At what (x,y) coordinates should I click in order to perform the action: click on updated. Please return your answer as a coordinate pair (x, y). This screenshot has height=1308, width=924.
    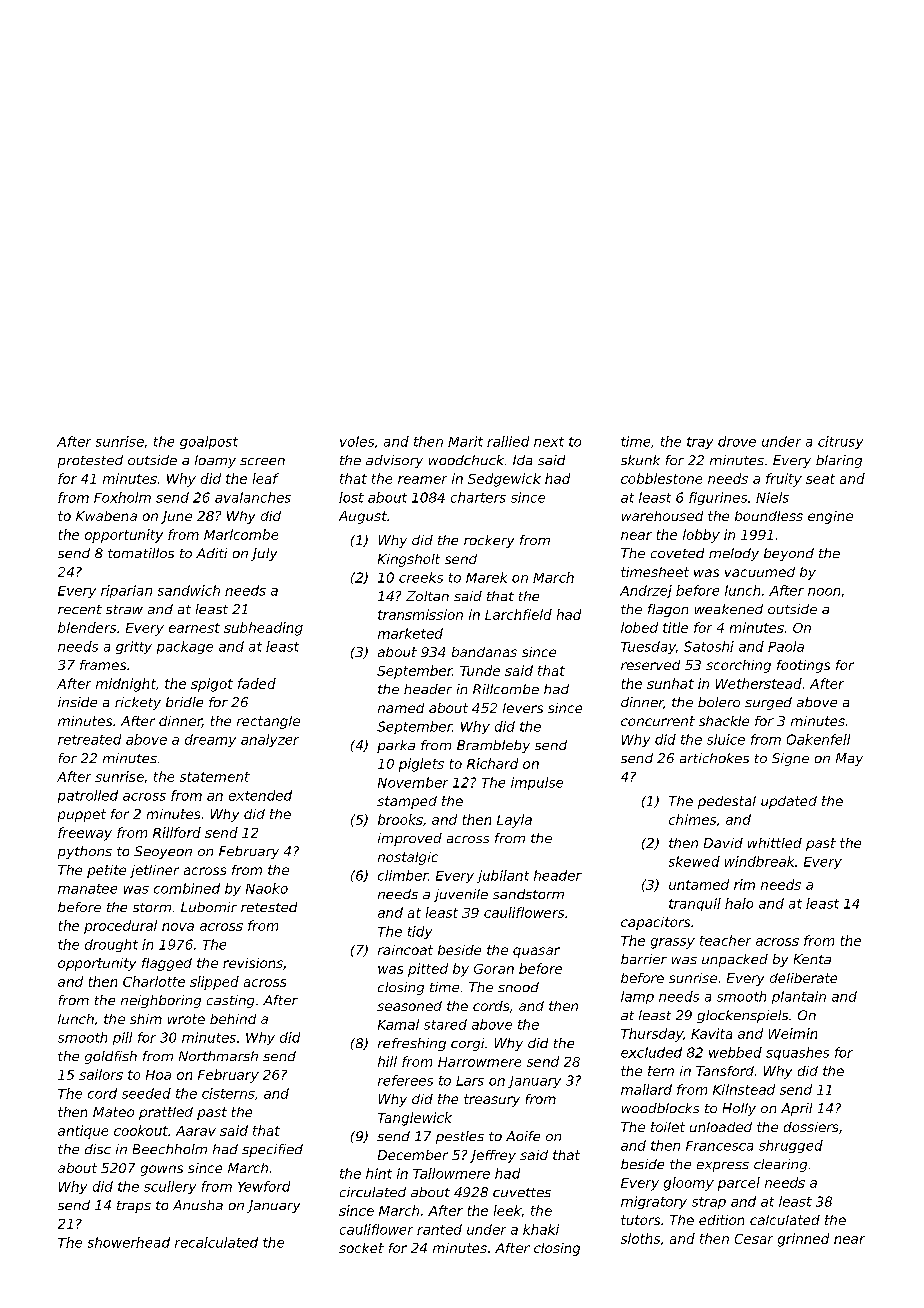
    Looking at the image, I should click on (789, 802).
